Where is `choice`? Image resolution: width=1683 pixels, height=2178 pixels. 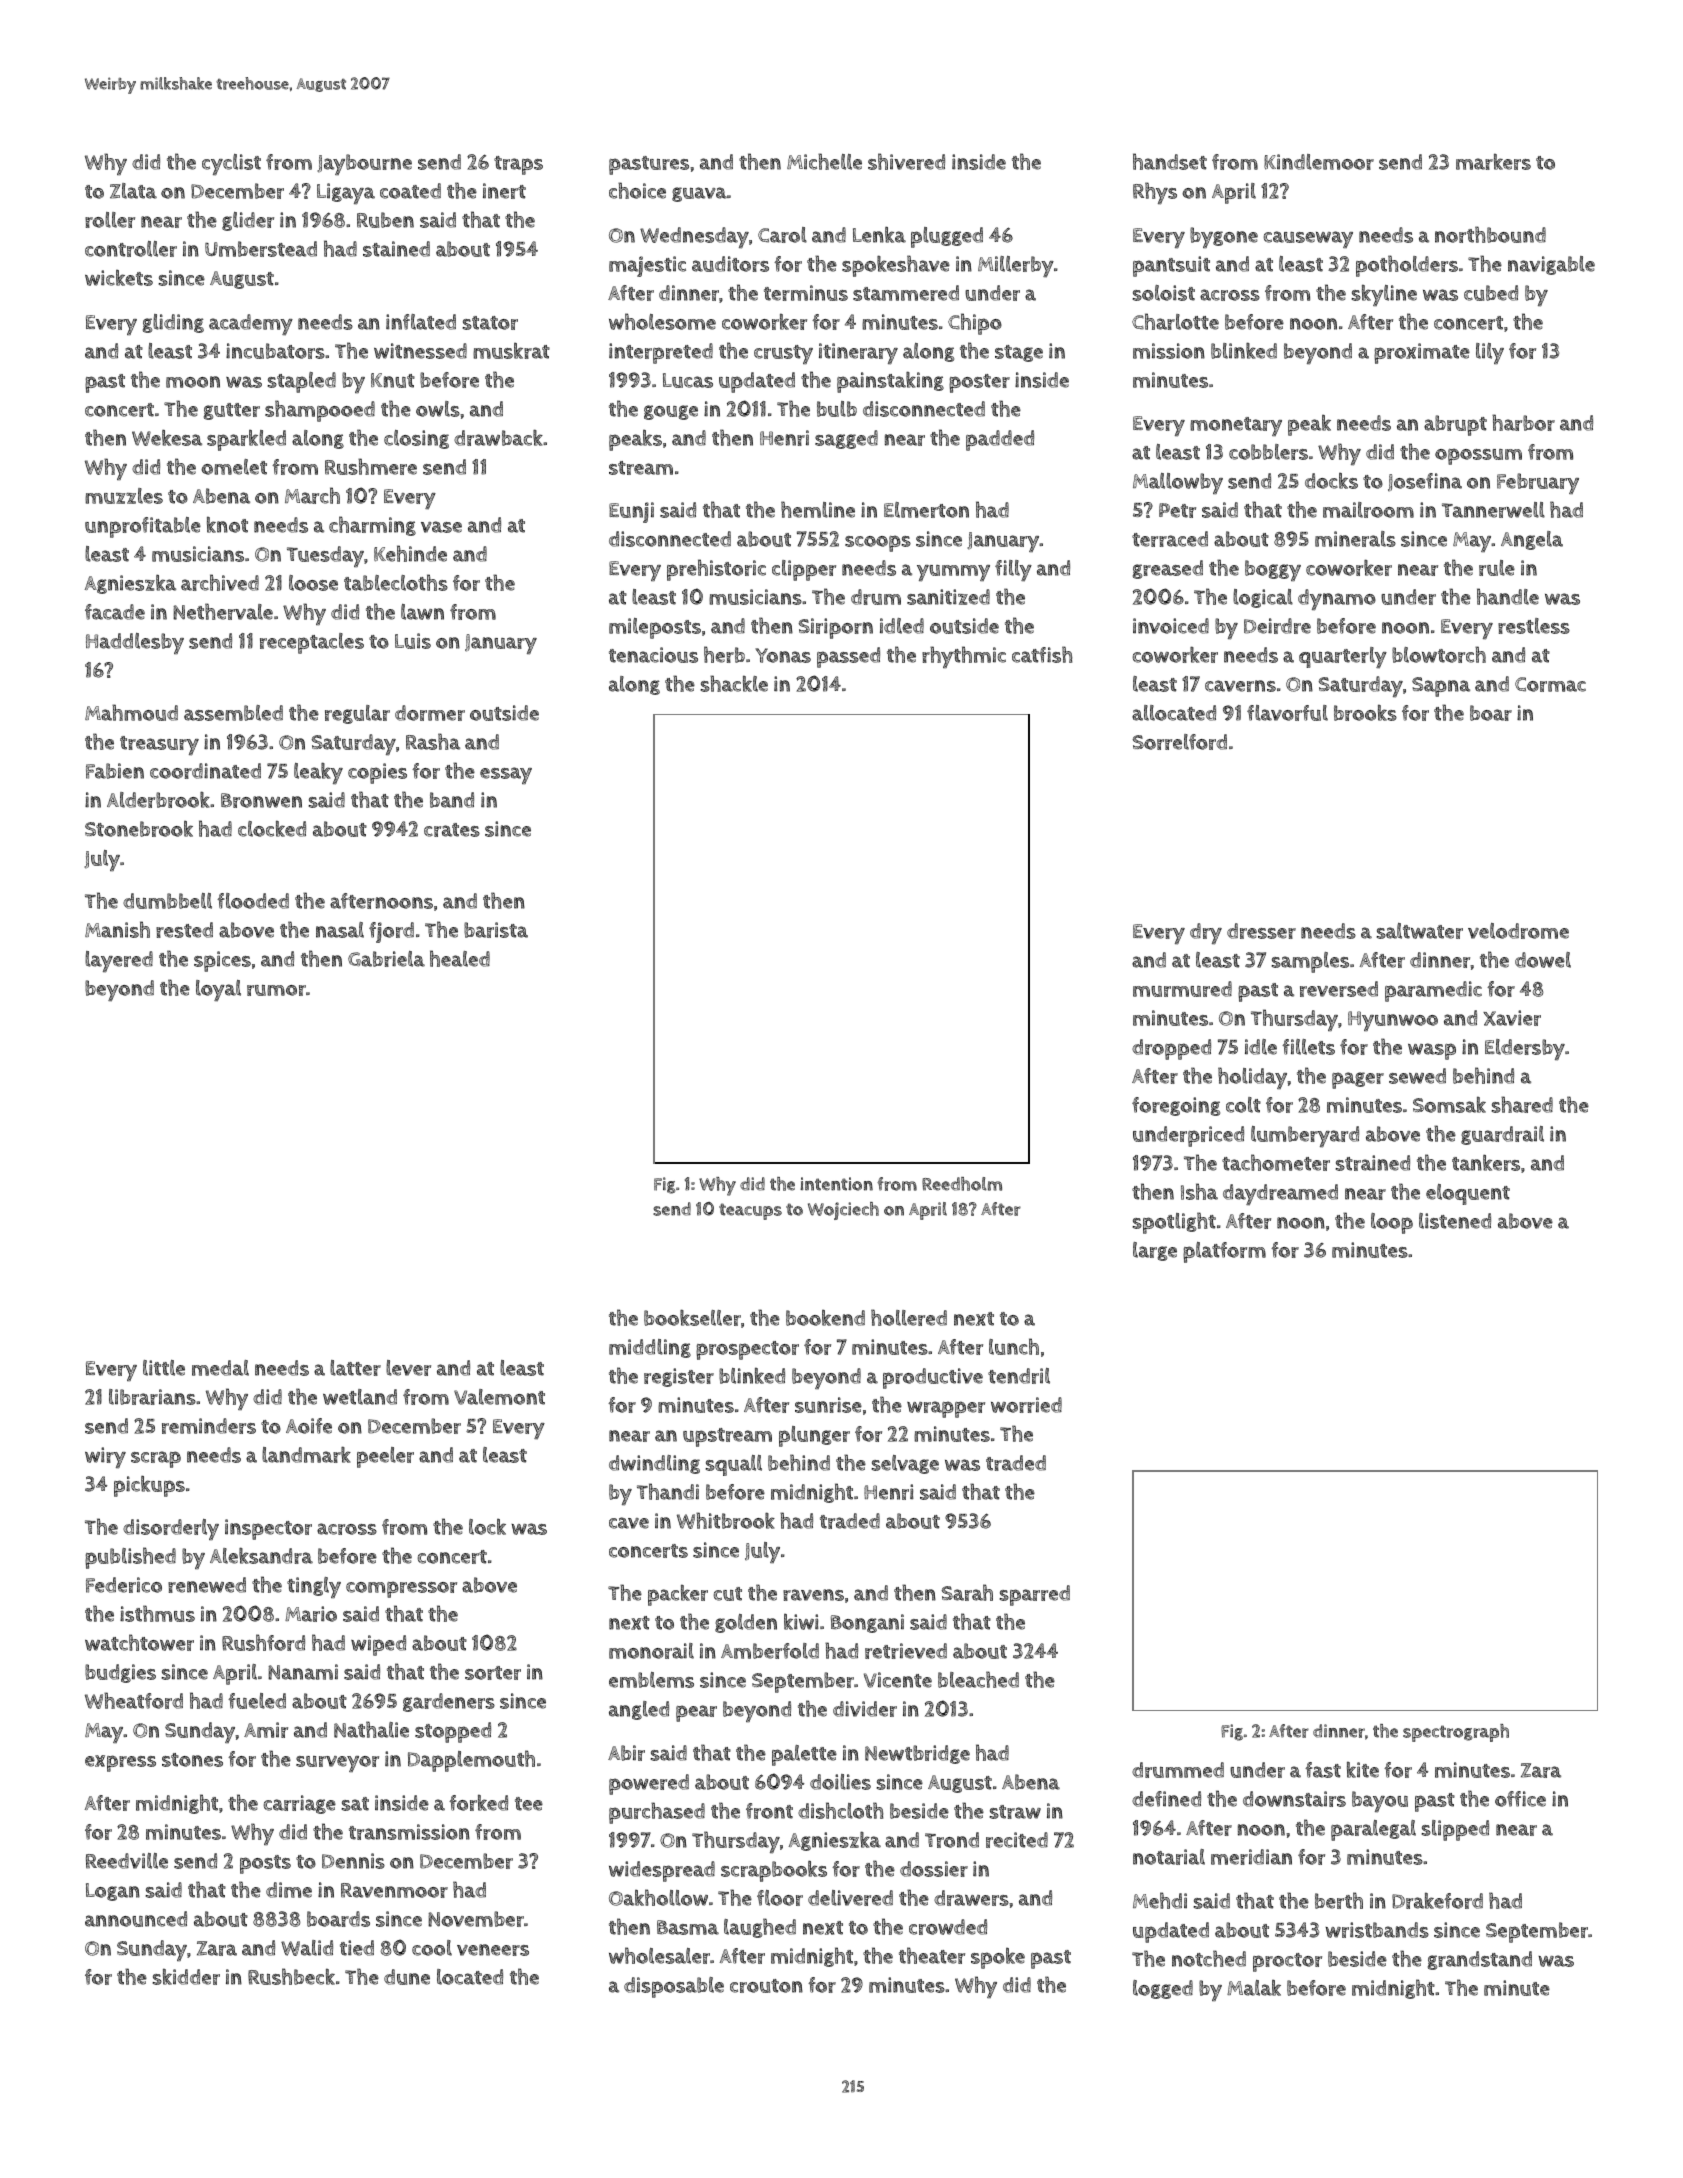 choice is located at coordinates (637, 190).
